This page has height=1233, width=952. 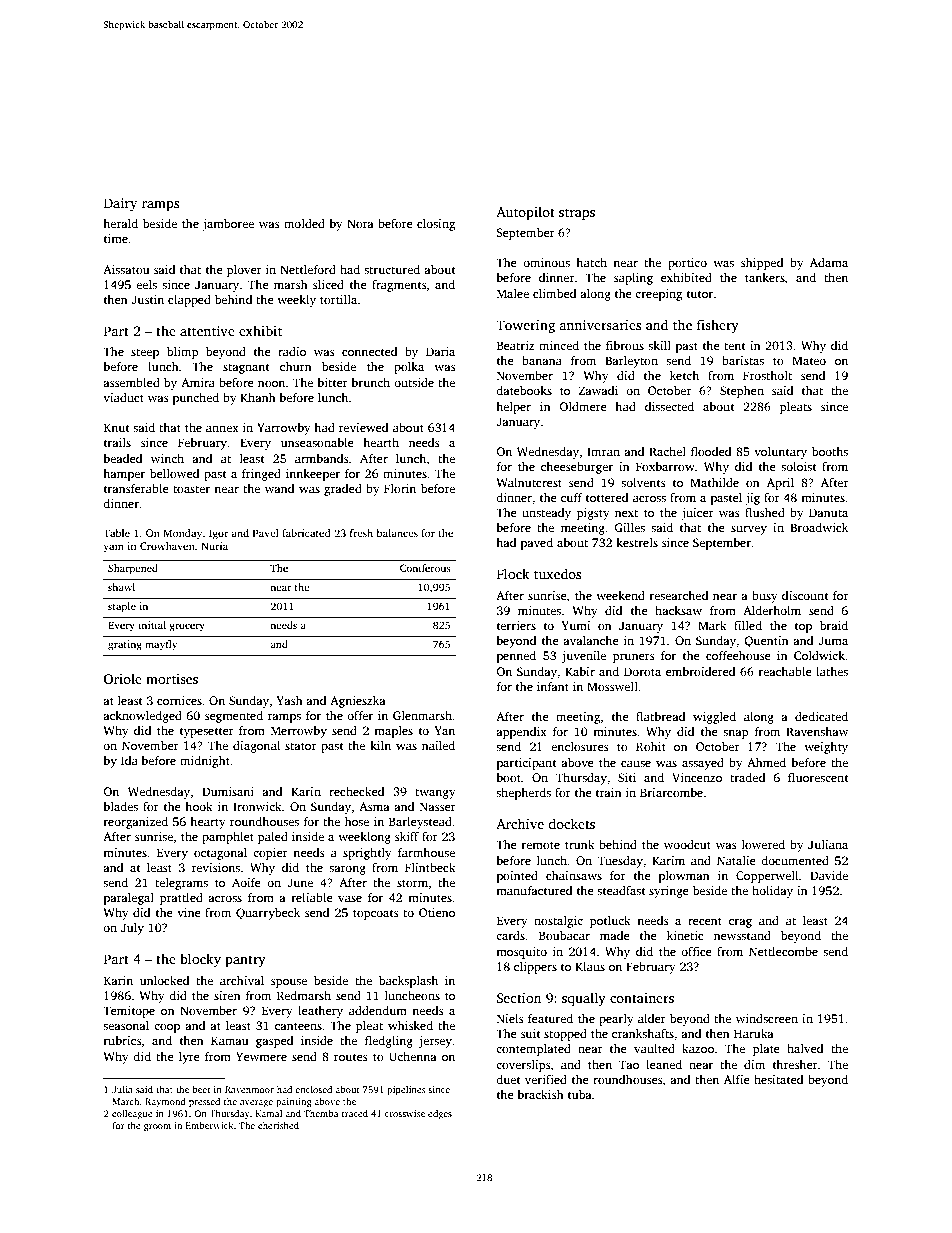 I want to click on terriers, so click(x=516, y=625).
